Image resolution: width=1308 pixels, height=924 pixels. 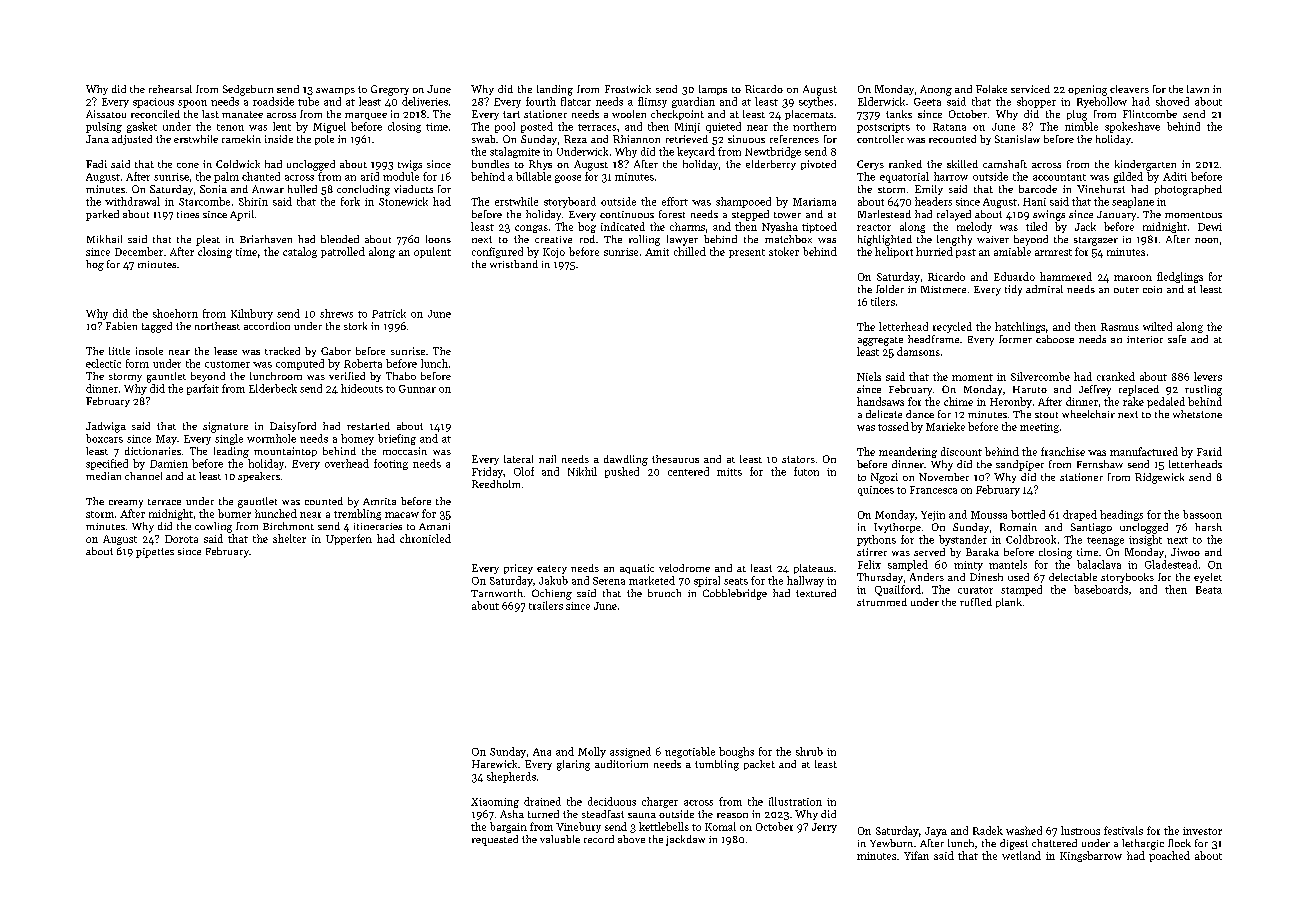 What do you see at coordinates (1206, 240) in the screenshot?
I see `noon` at bounding box center [1206, 240].
